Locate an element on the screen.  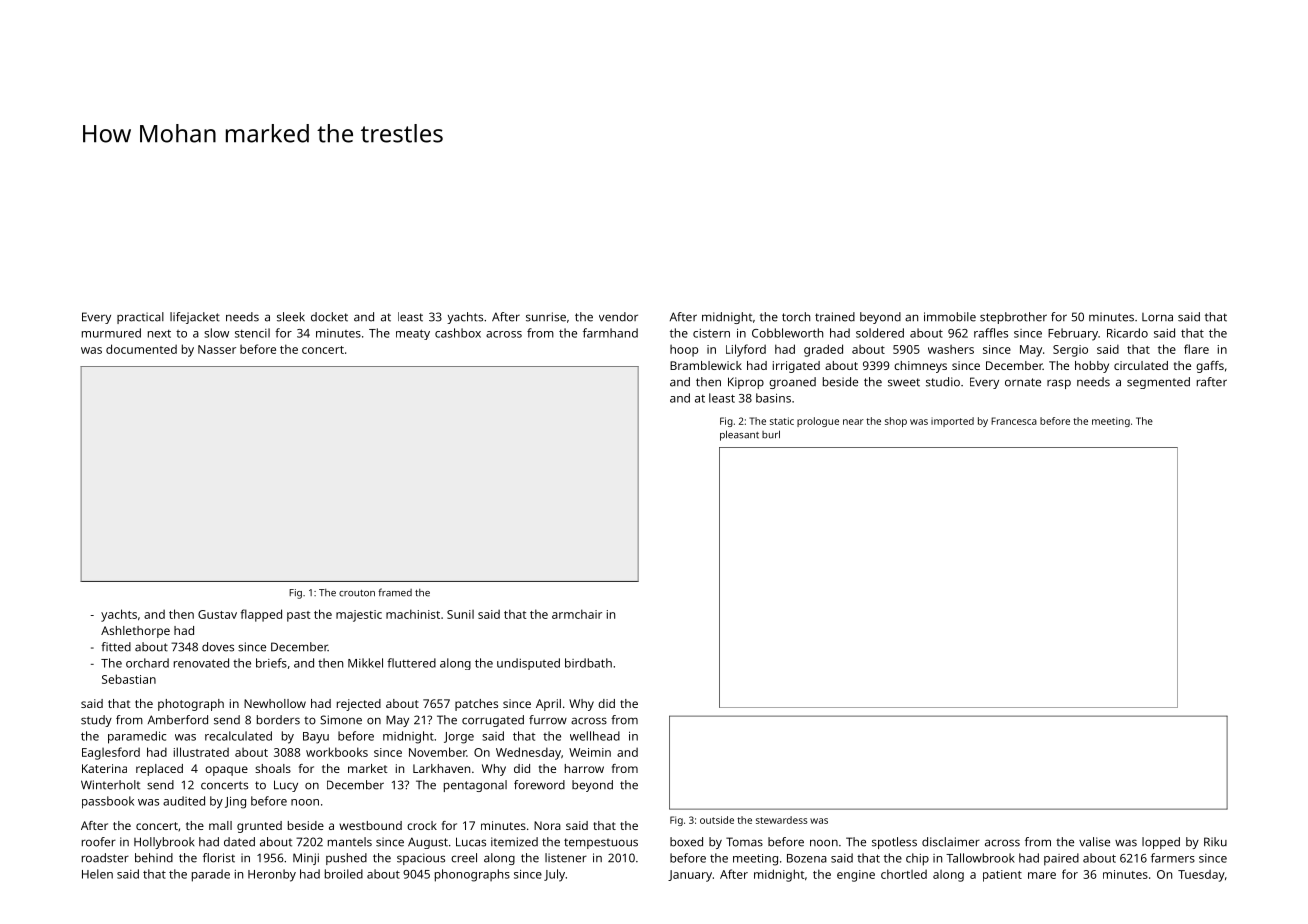
cashbox is located at coordinates (458, 333).
